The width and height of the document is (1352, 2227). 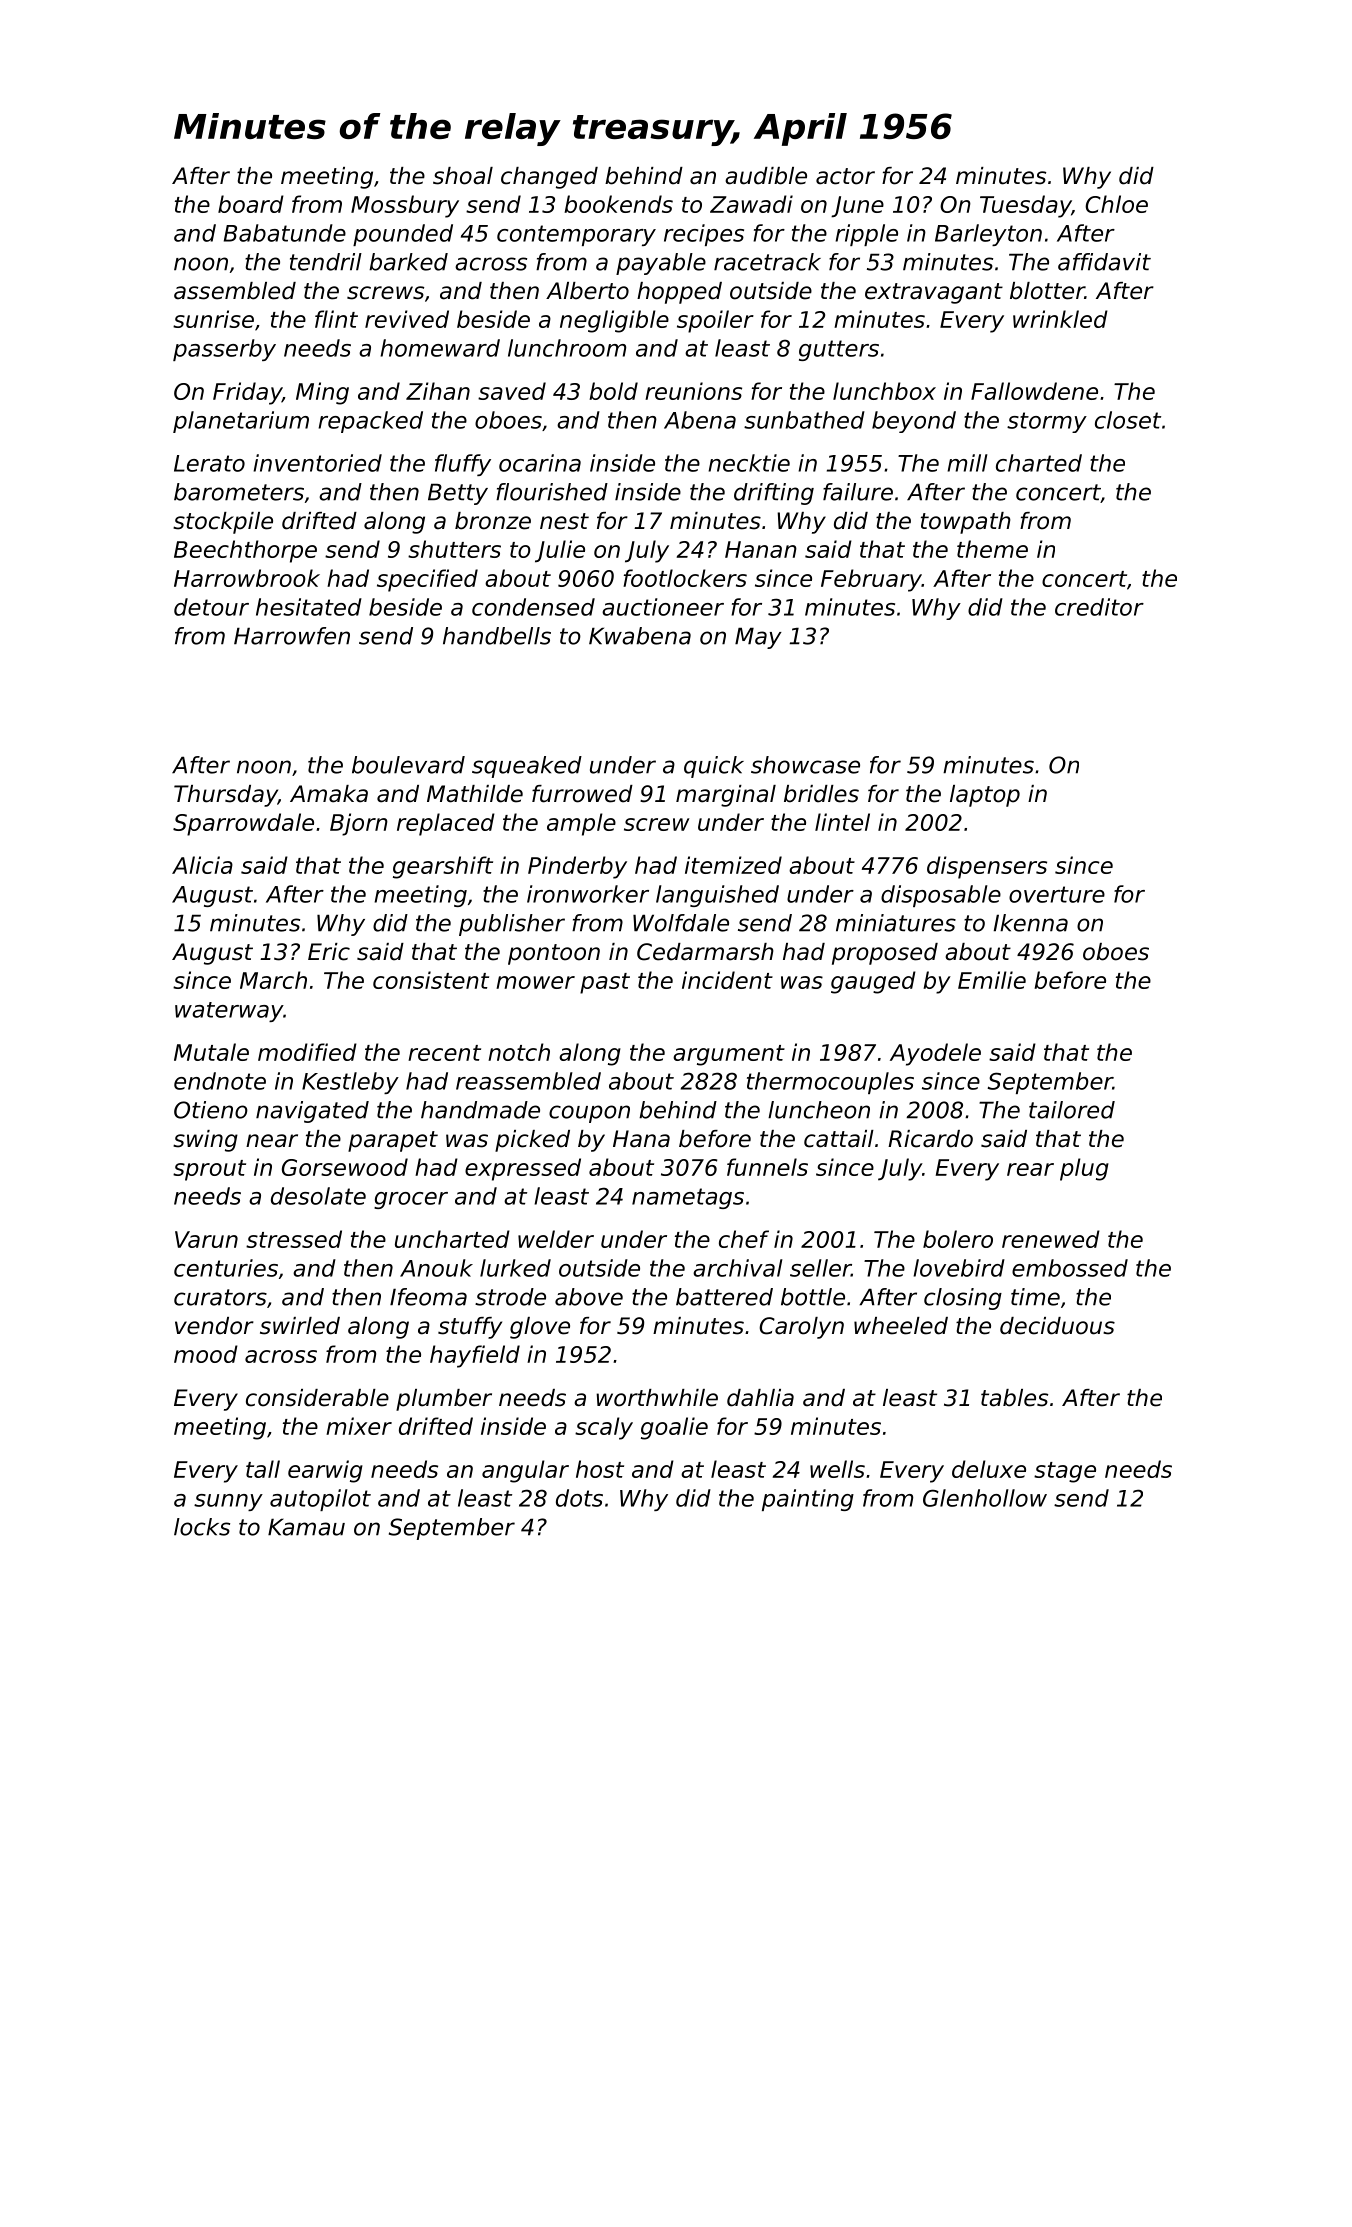 What do you see at coordinates (1025, 206) in the document?
I see `Tuesday` at bounding box center [1025, 206].
